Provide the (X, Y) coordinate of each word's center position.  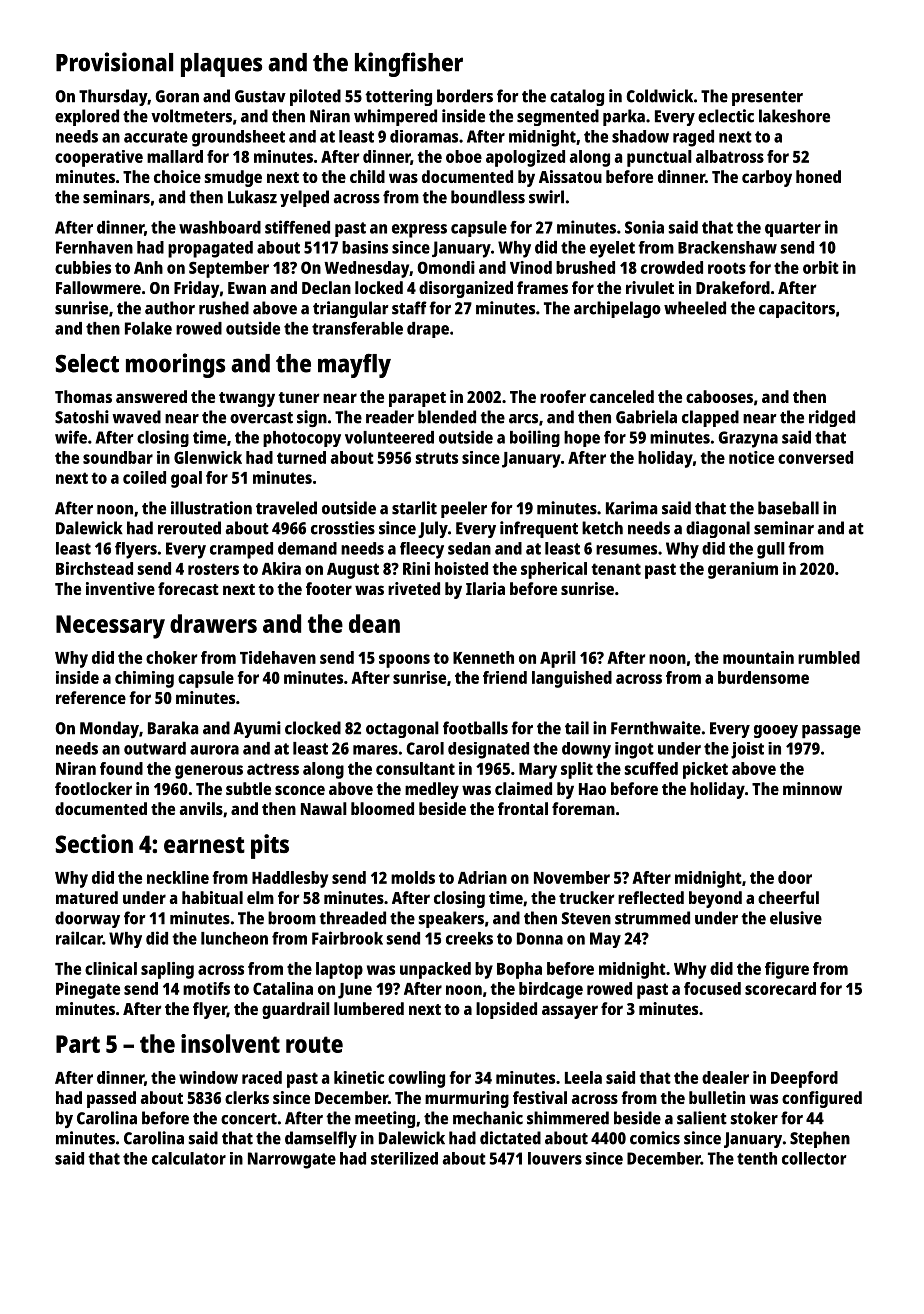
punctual (659, 158)
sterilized (404, 1158)
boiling (535, 438)
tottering (398, 97)
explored (87, 117)
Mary (538, 771)
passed (111, 1099)
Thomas (83, 396)
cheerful (788, 897)
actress (273, 769)
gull (771, 550)
